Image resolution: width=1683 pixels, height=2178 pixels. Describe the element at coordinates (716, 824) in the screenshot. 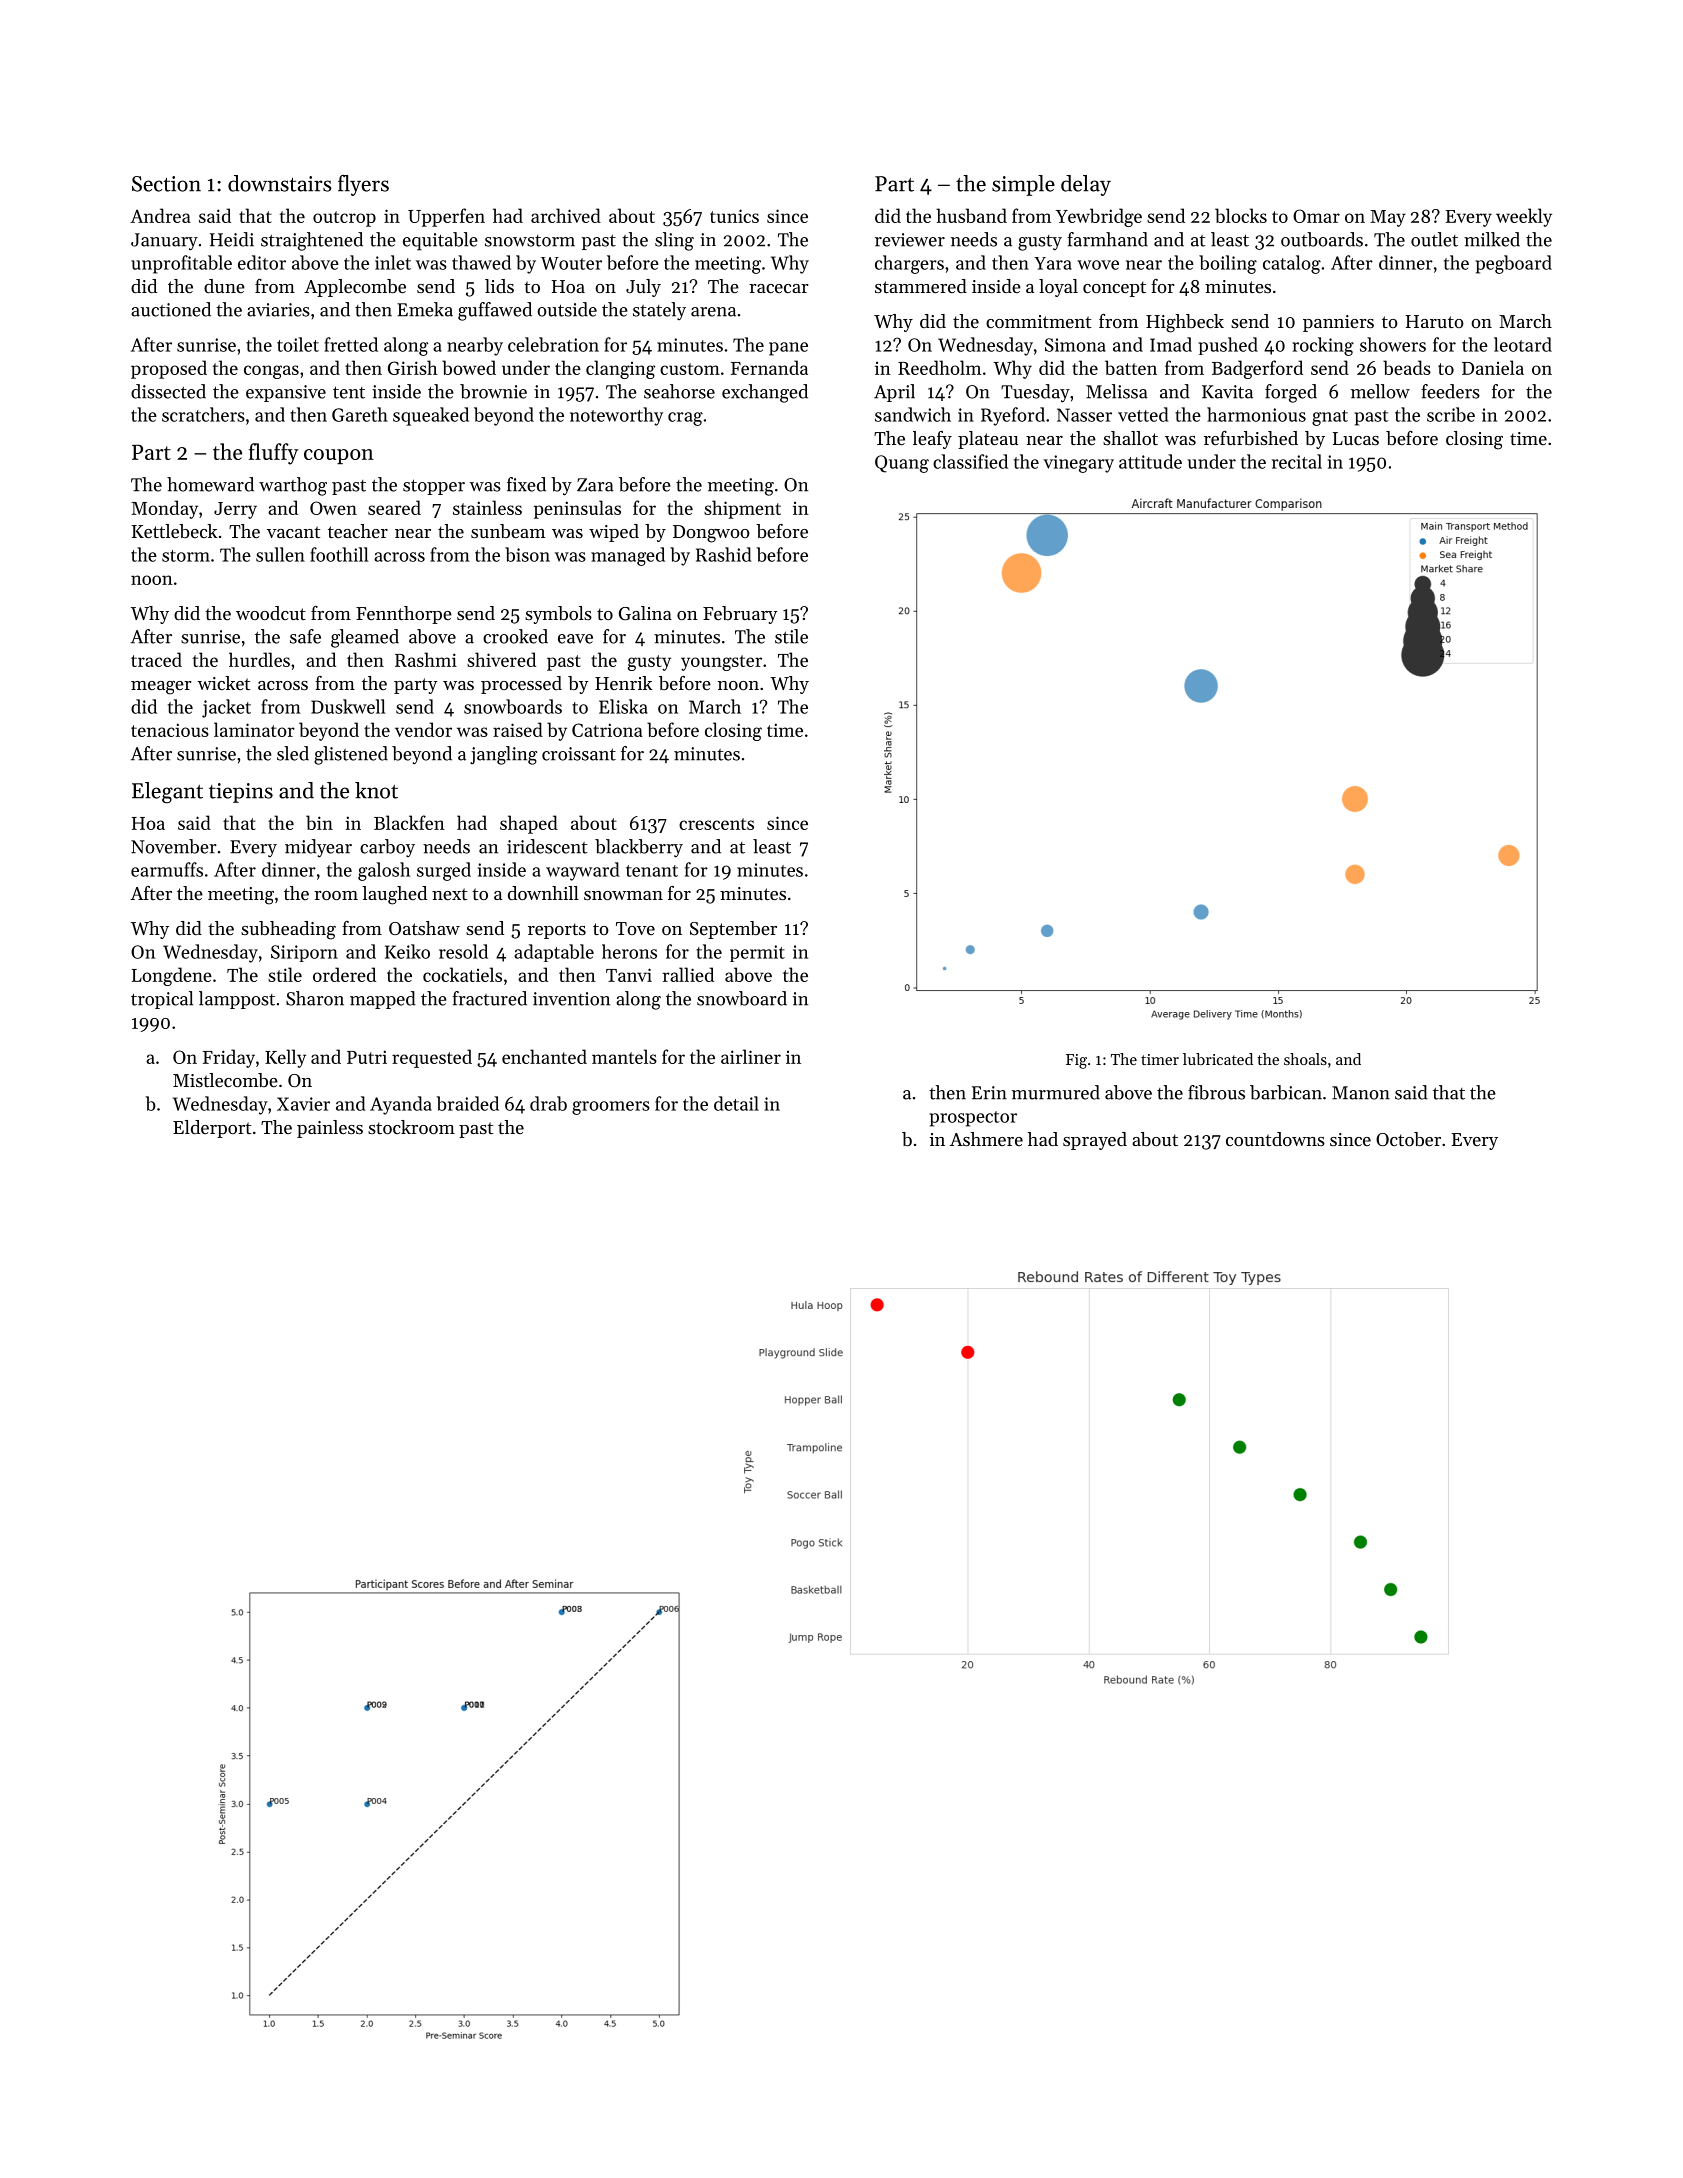

I see `crescents` at that location.
